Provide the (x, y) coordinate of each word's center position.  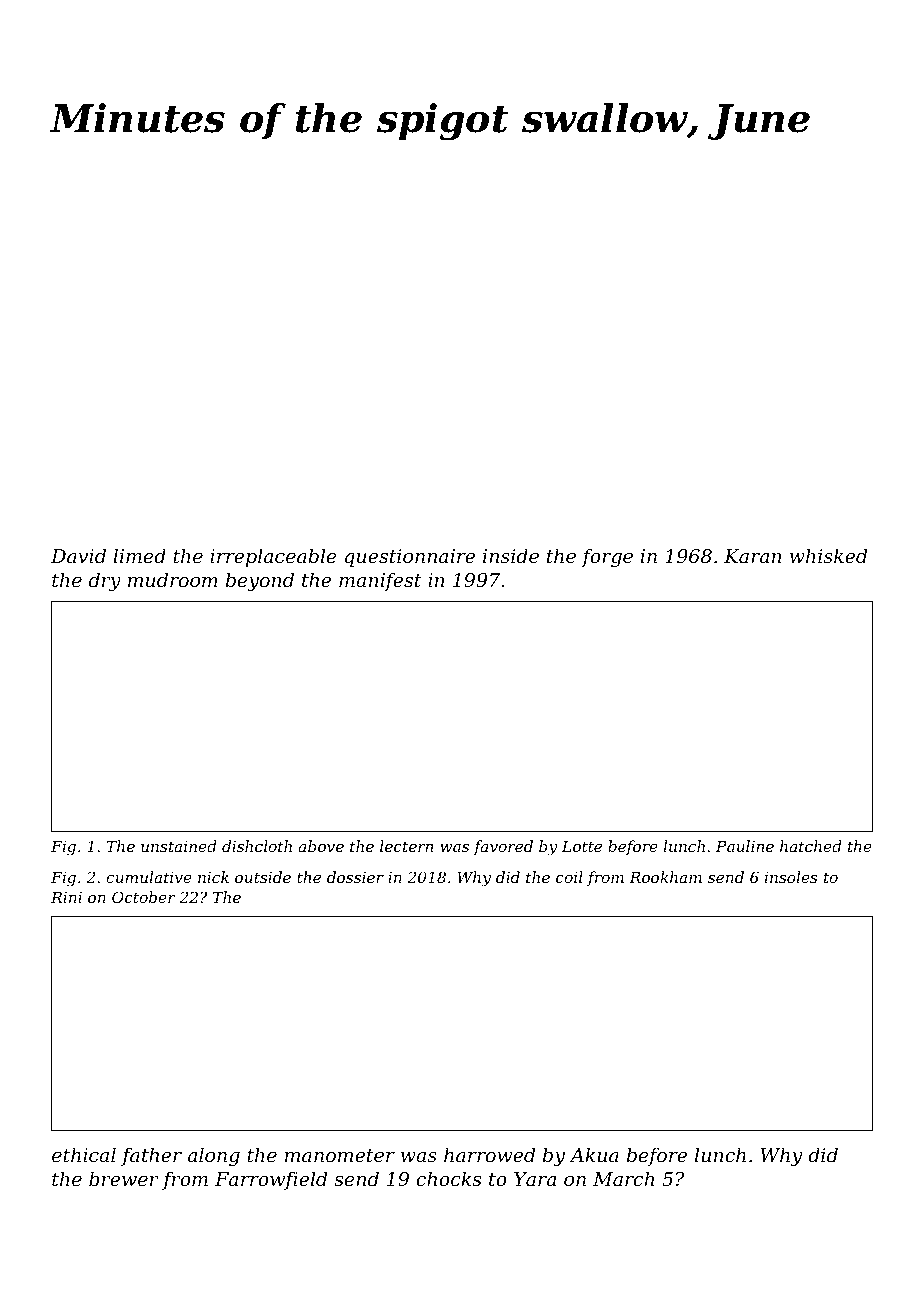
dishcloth (257, 846)
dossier (355, 877)
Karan (753, 556)
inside (511, 555)
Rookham (665, 877)
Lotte (582, 846)
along (214, 1156)
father (151, 1156)
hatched (811, 846)
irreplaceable (273, 557)
